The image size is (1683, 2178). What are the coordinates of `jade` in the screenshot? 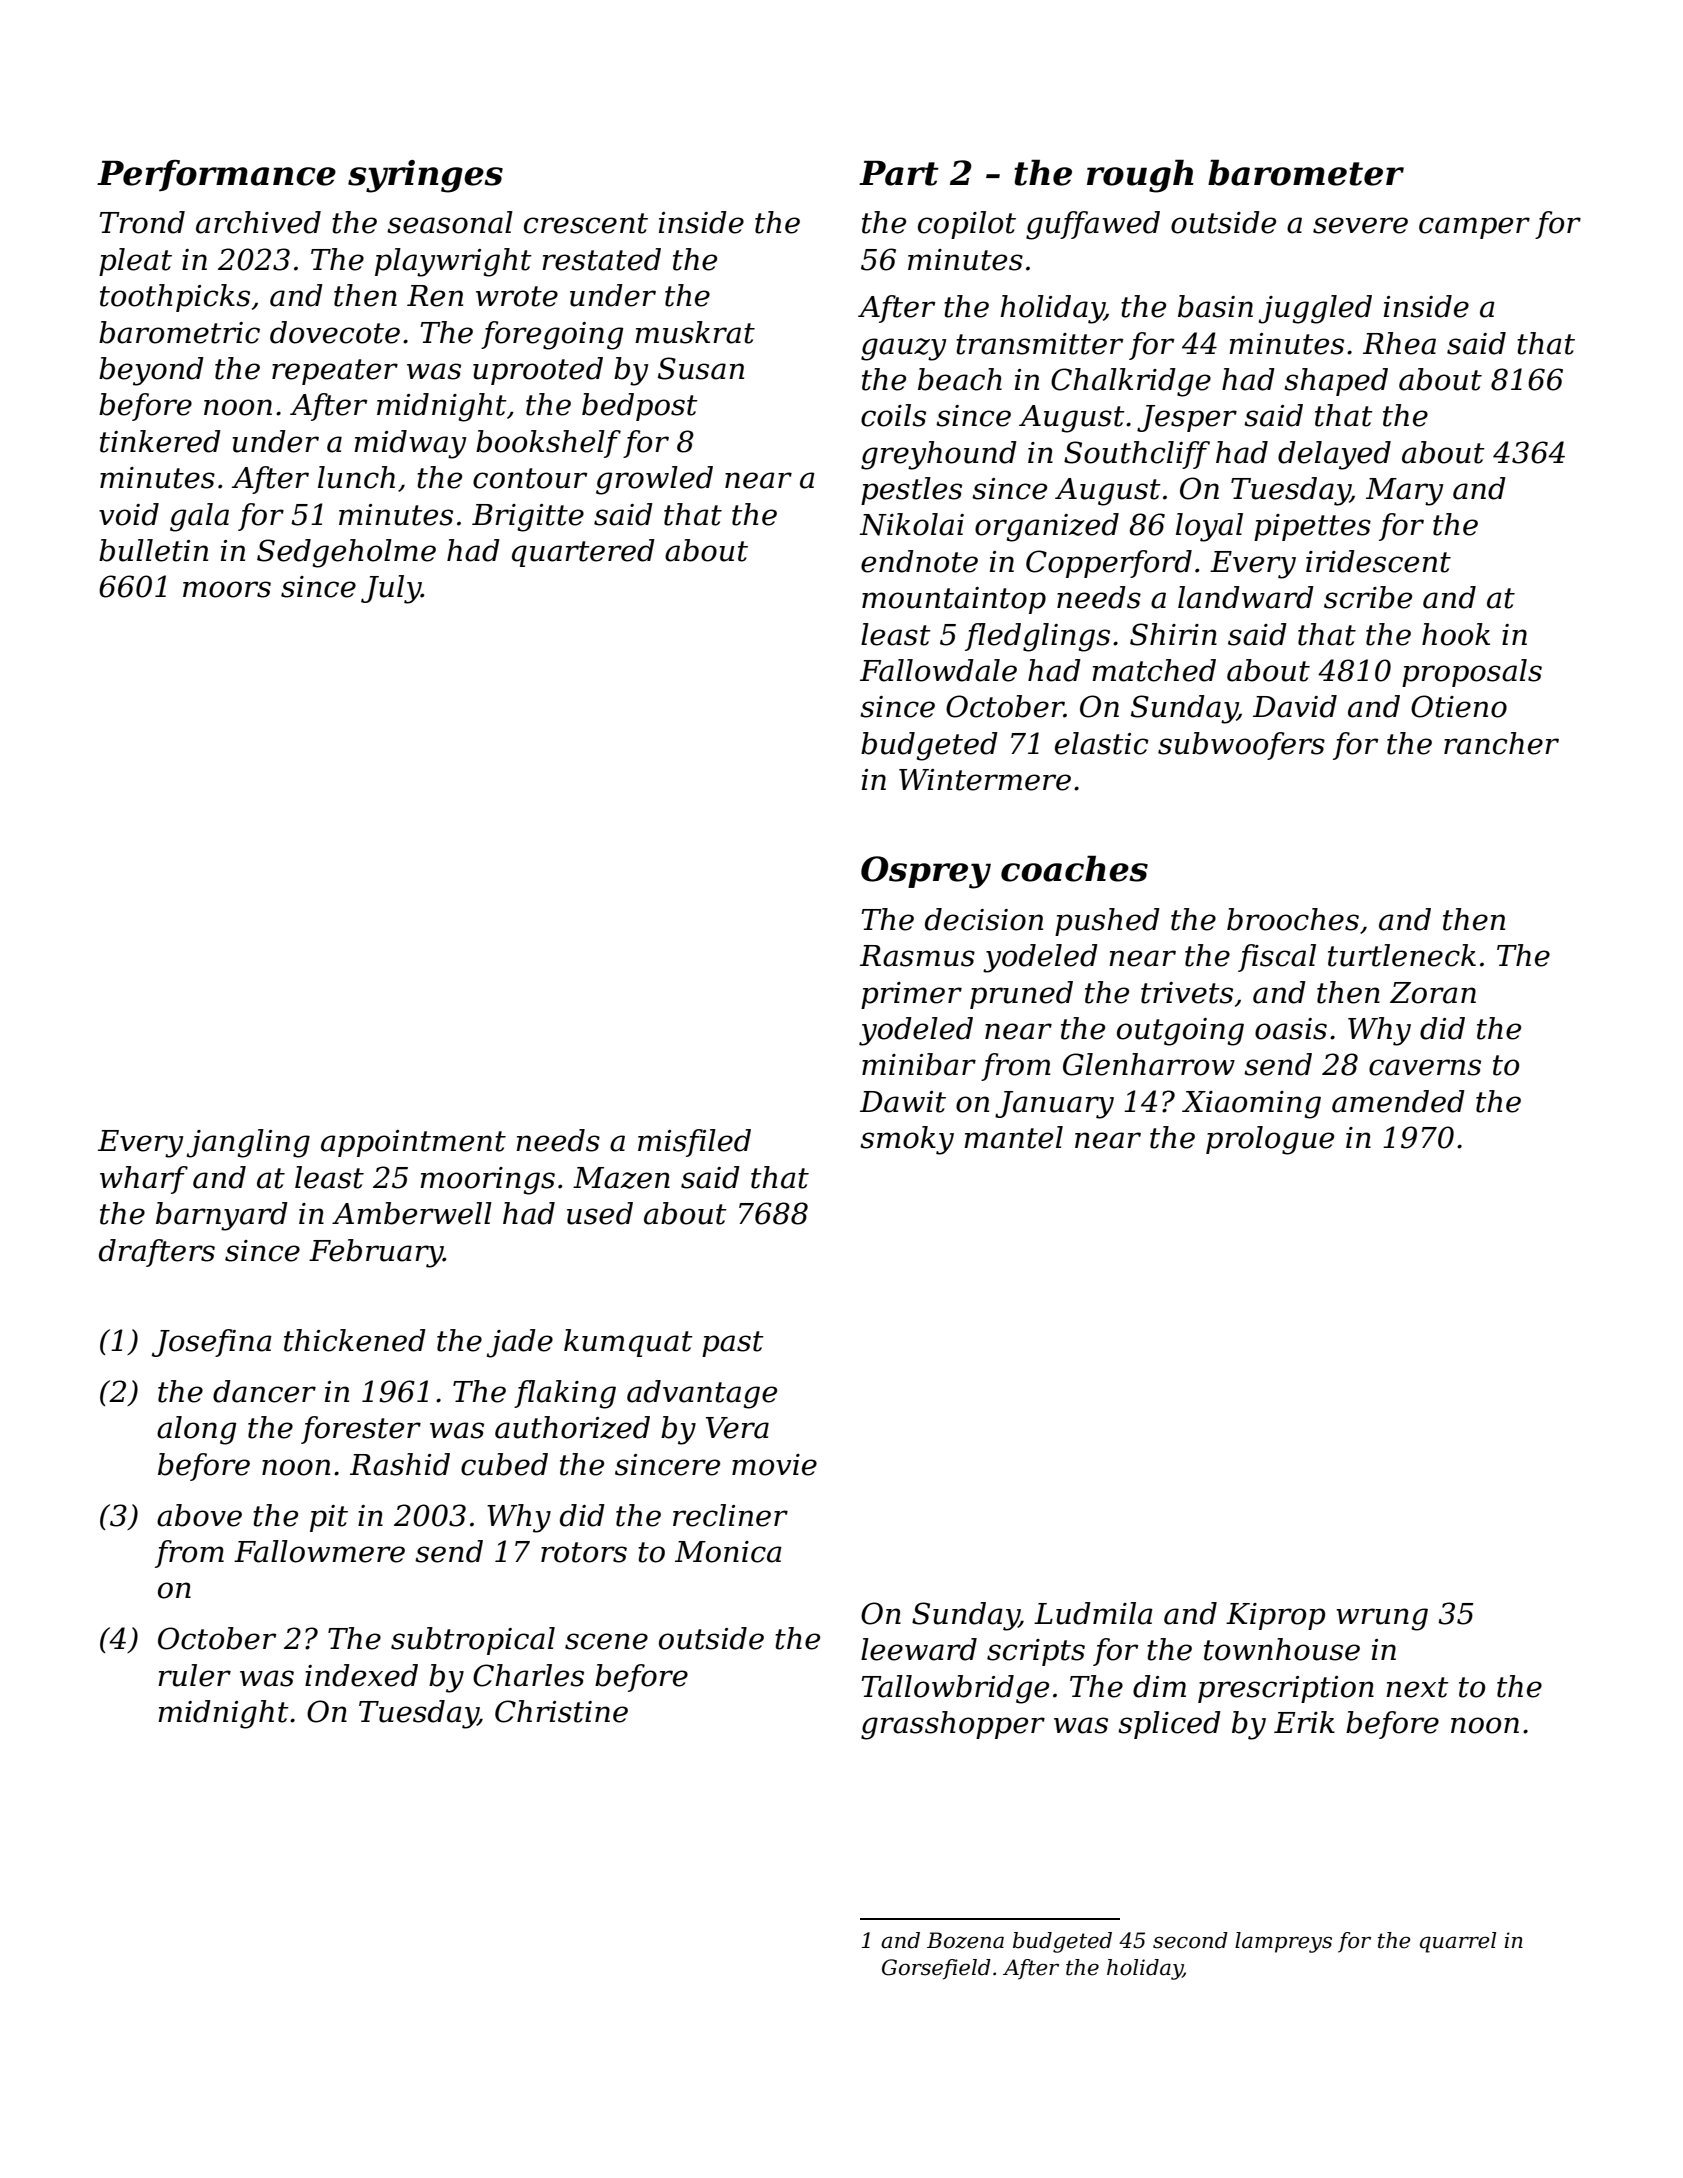 It's located at (520, 1343).
